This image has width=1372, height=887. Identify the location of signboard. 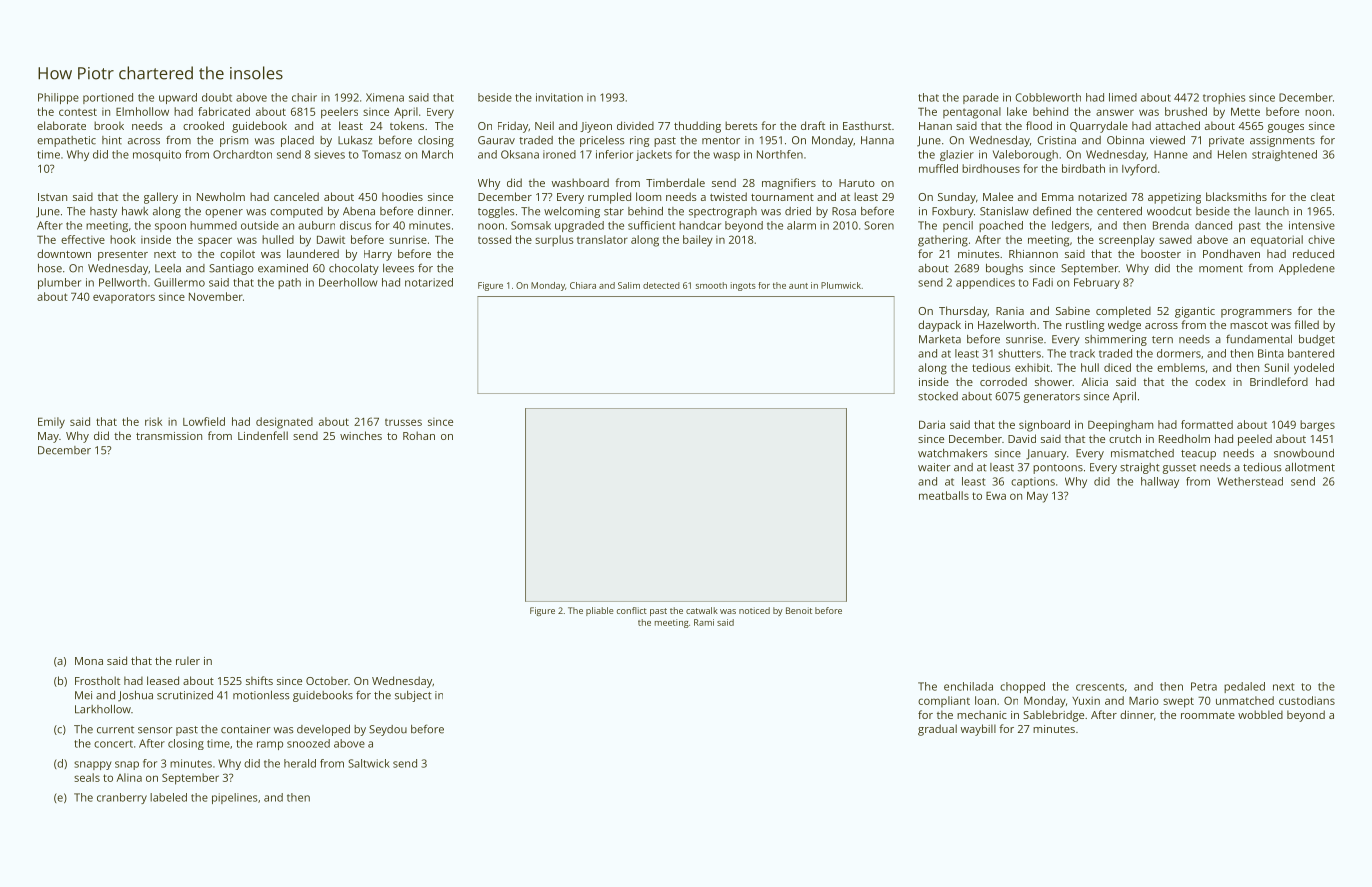
(1044, 426).
